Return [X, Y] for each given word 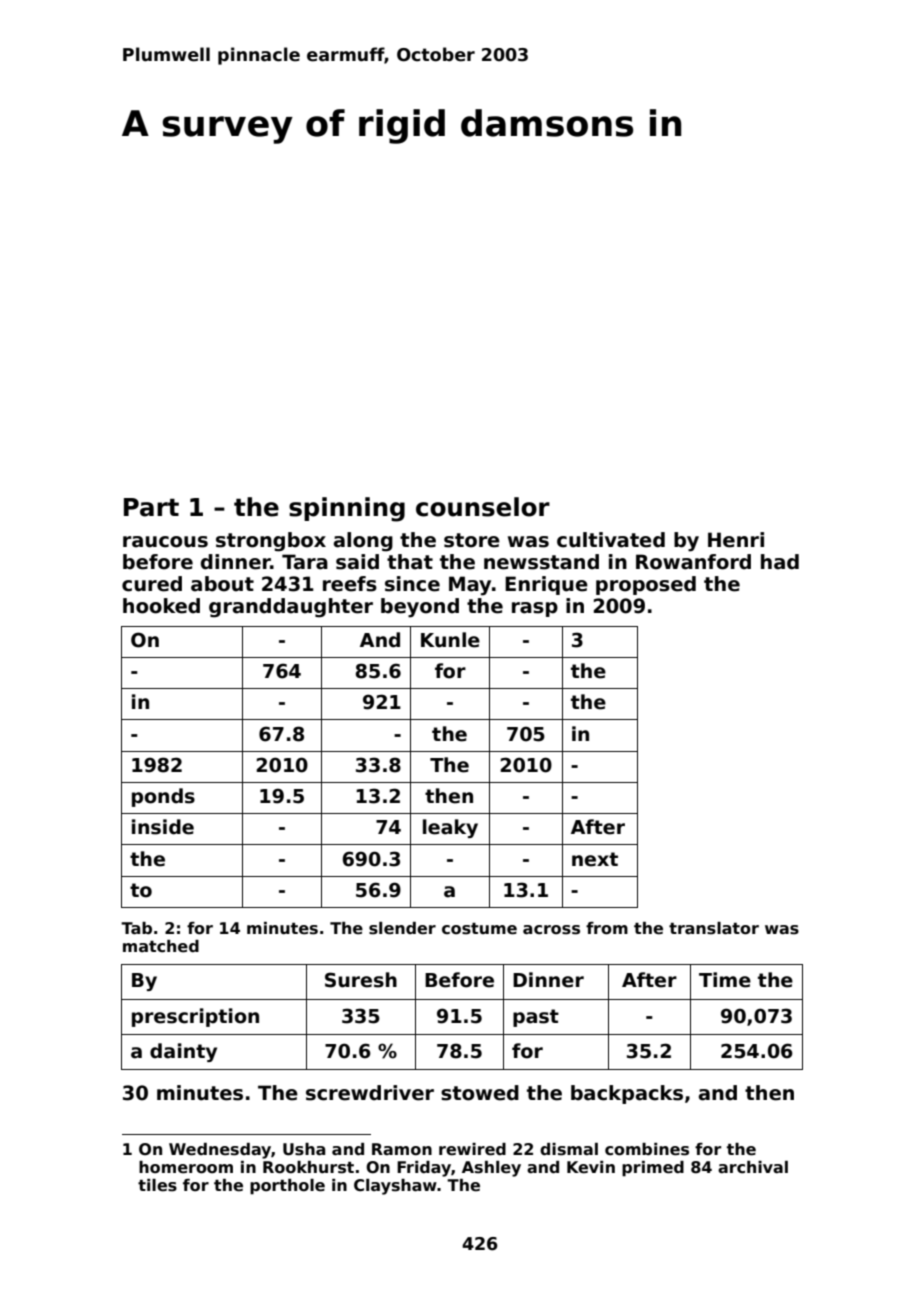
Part [151, 507]
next [595, 859]
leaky [450, 828]
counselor [483, 507]
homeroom [186, 1167]
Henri [736, 540]
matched [161, 946]
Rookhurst [308, 1167]
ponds [163, 797]
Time [725, 980]
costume [479, 929]
